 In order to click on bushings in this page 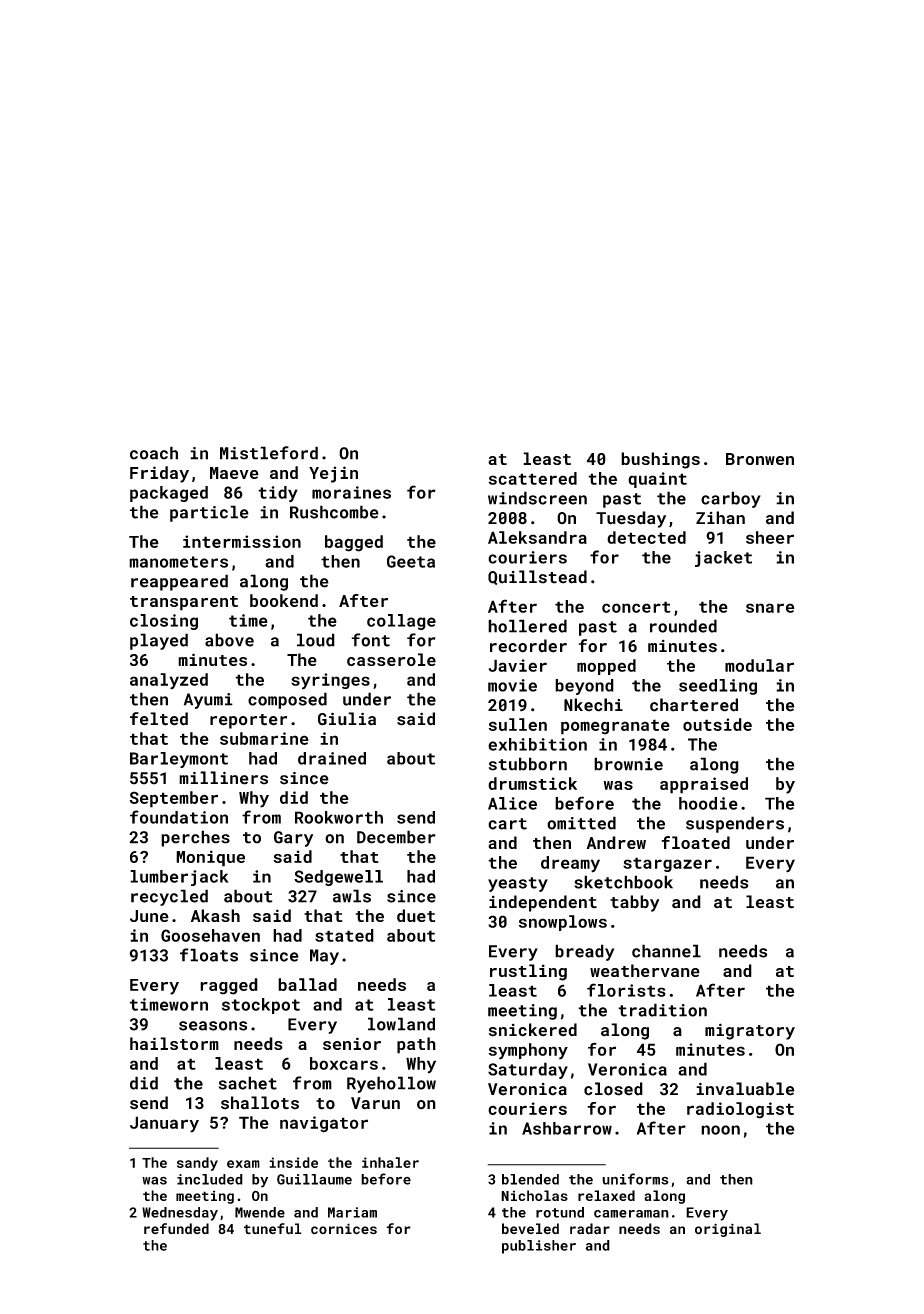, I will do `click(660, 460)`.
